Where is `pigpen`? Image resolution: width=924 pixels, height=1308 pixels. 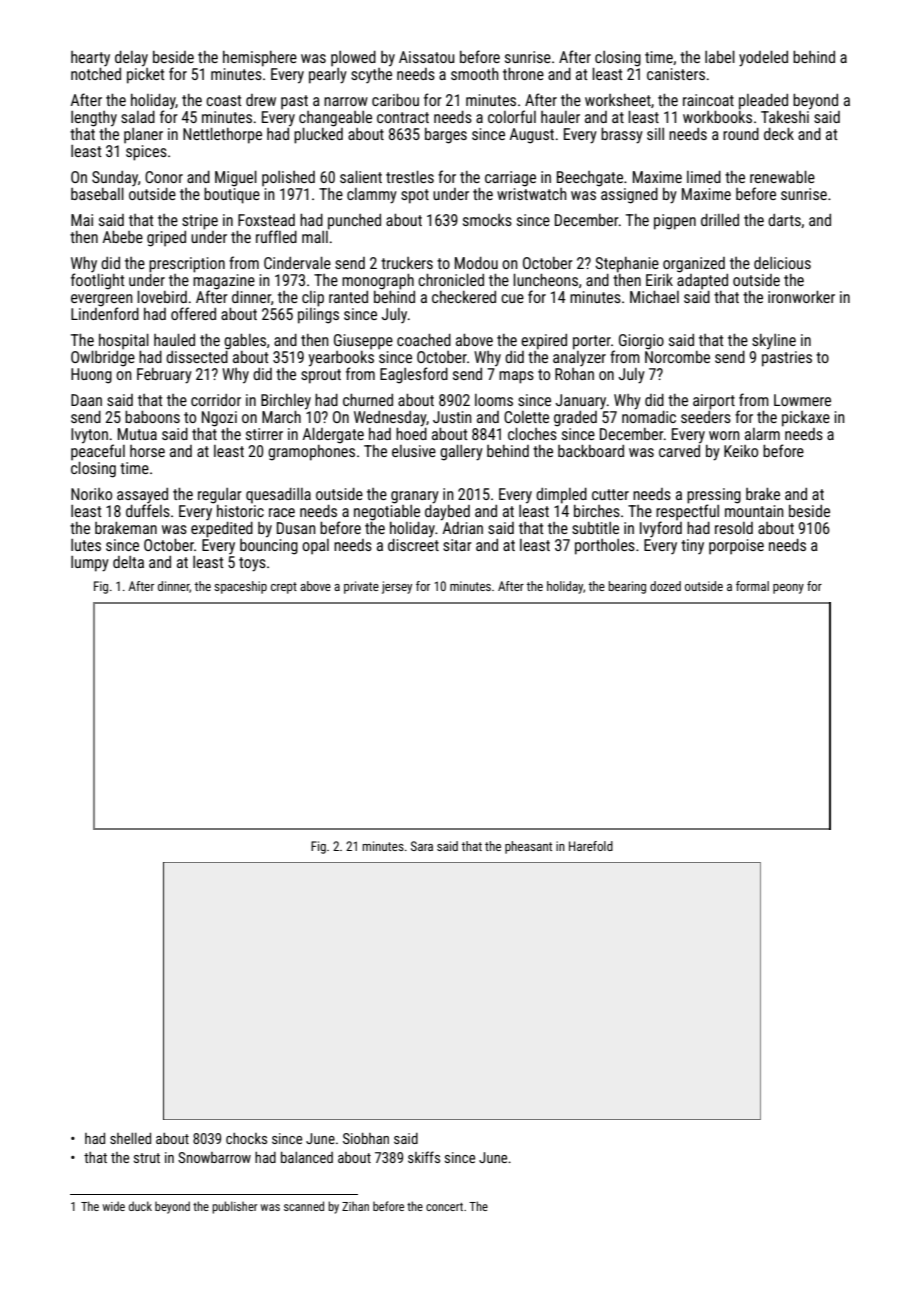
pigpen is located at coordinates (675, 222).
